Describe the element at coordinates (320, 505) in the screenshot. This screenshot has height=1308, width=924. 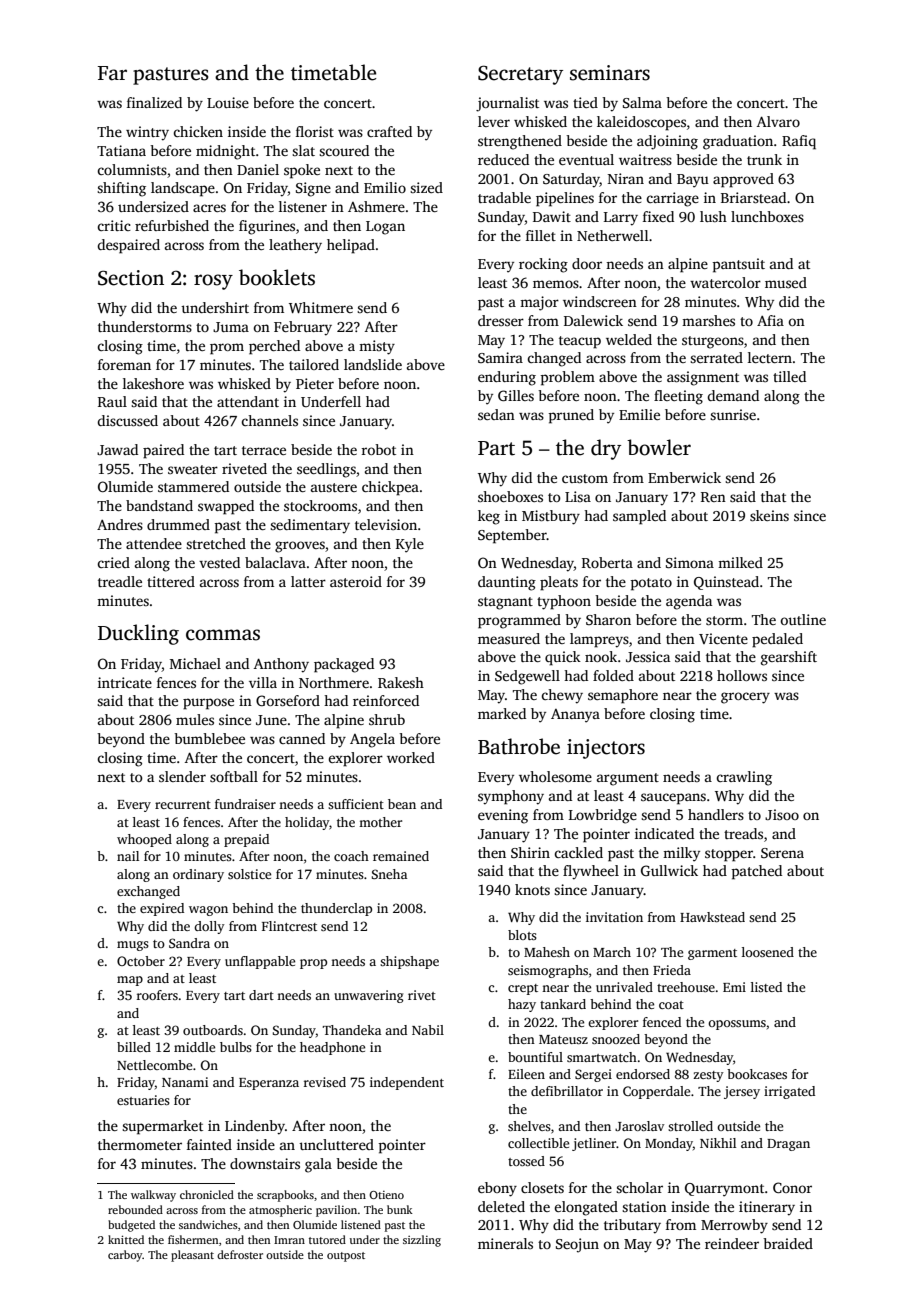
I see `stockrooms` at that location.
